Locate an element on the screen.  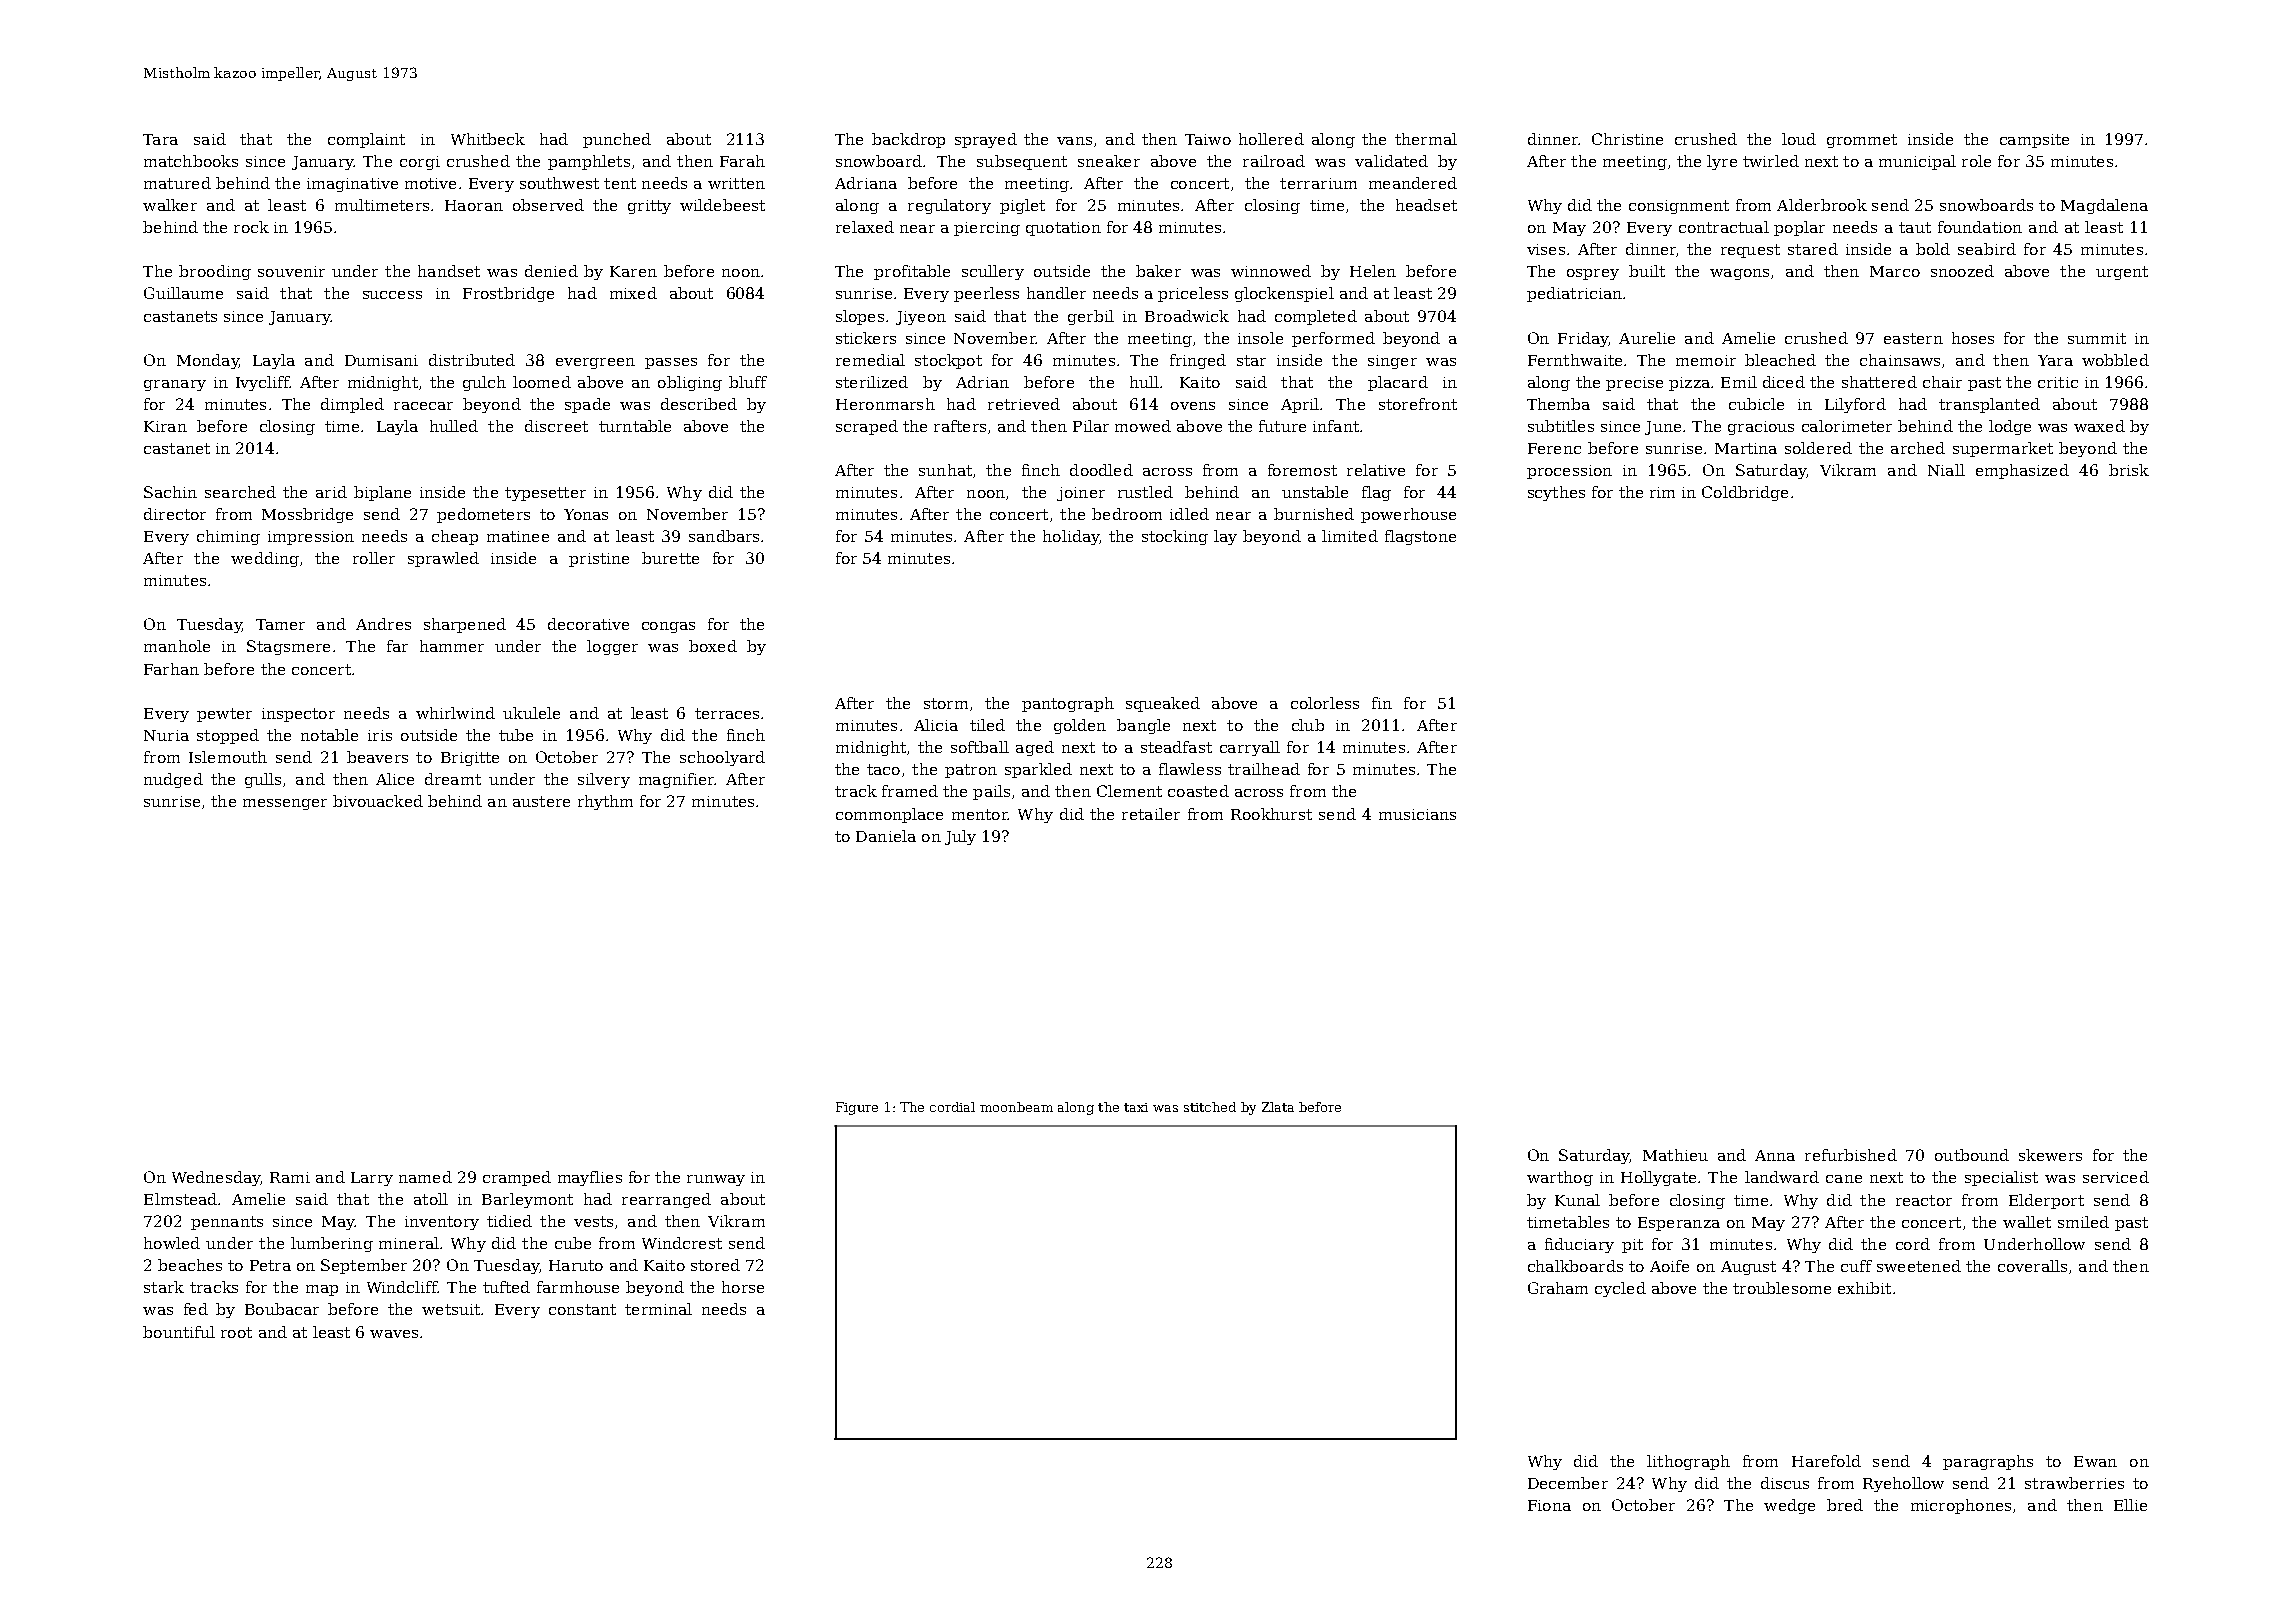
walker is located at coordinates (170, 205).
